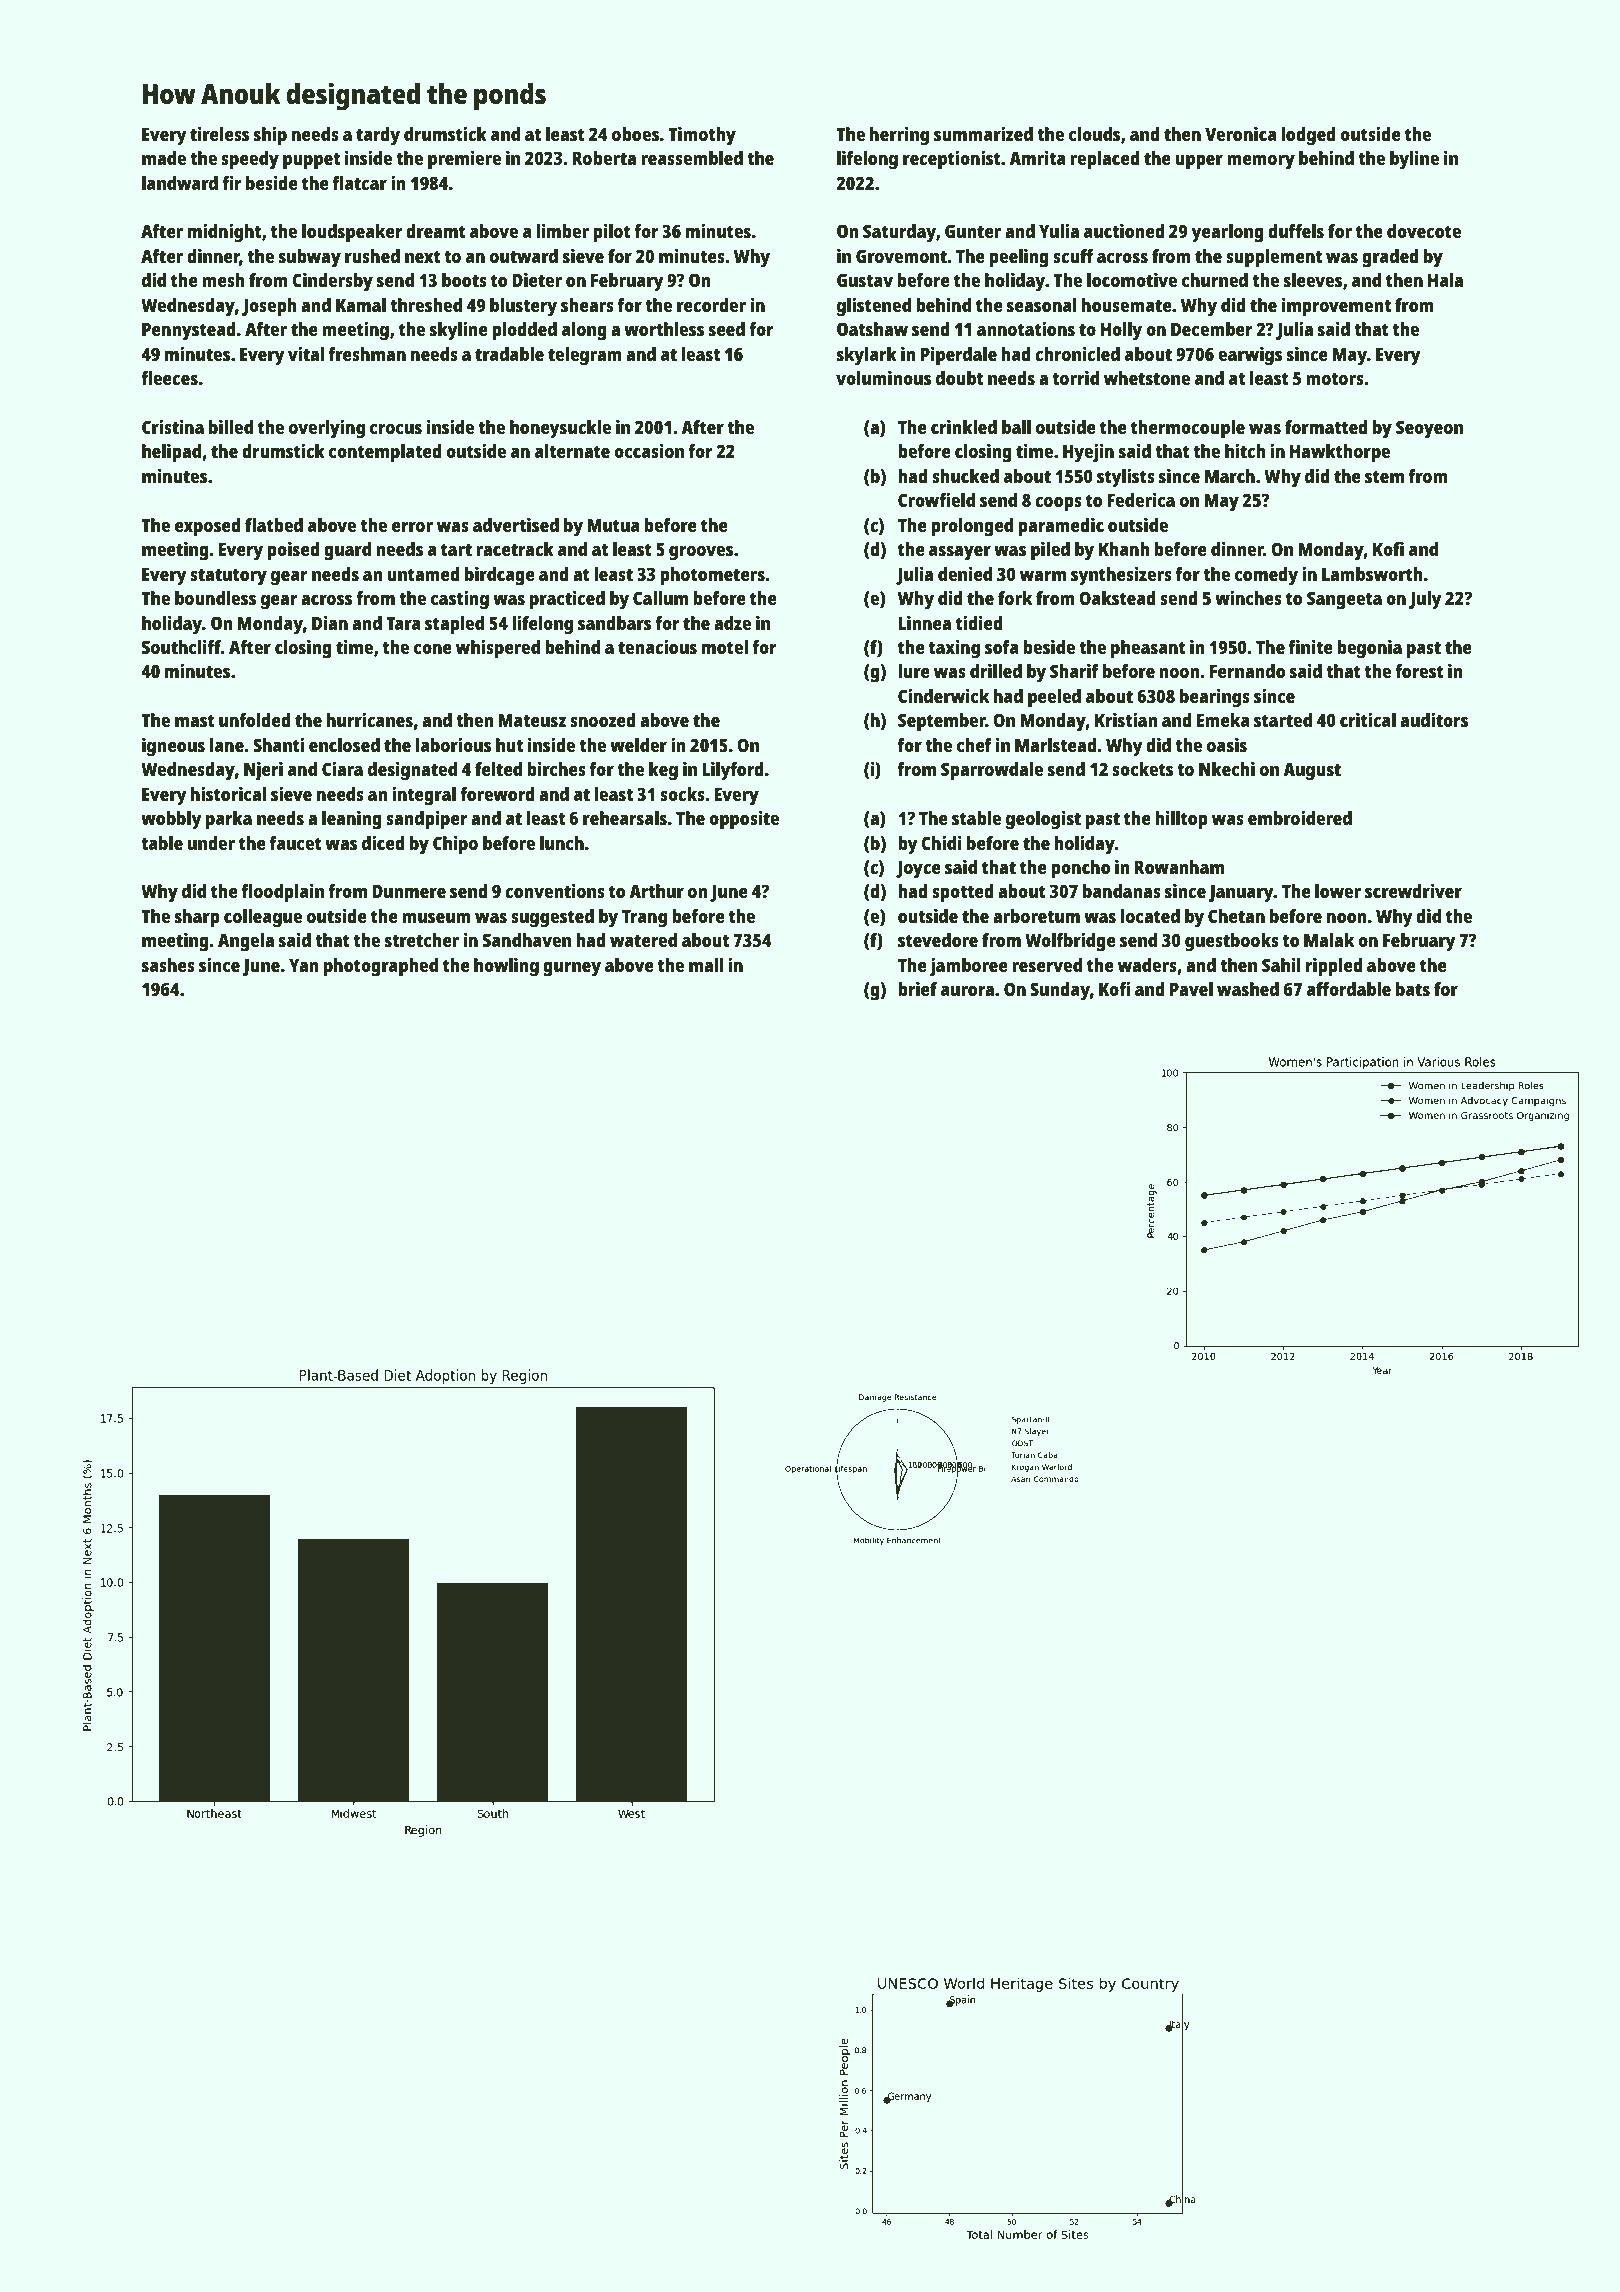 The height and width of the image is (2292, 1620). What do you see at coordinates (649, 450) in the image?
I see `occasion` at bounding box center [649, 450].
